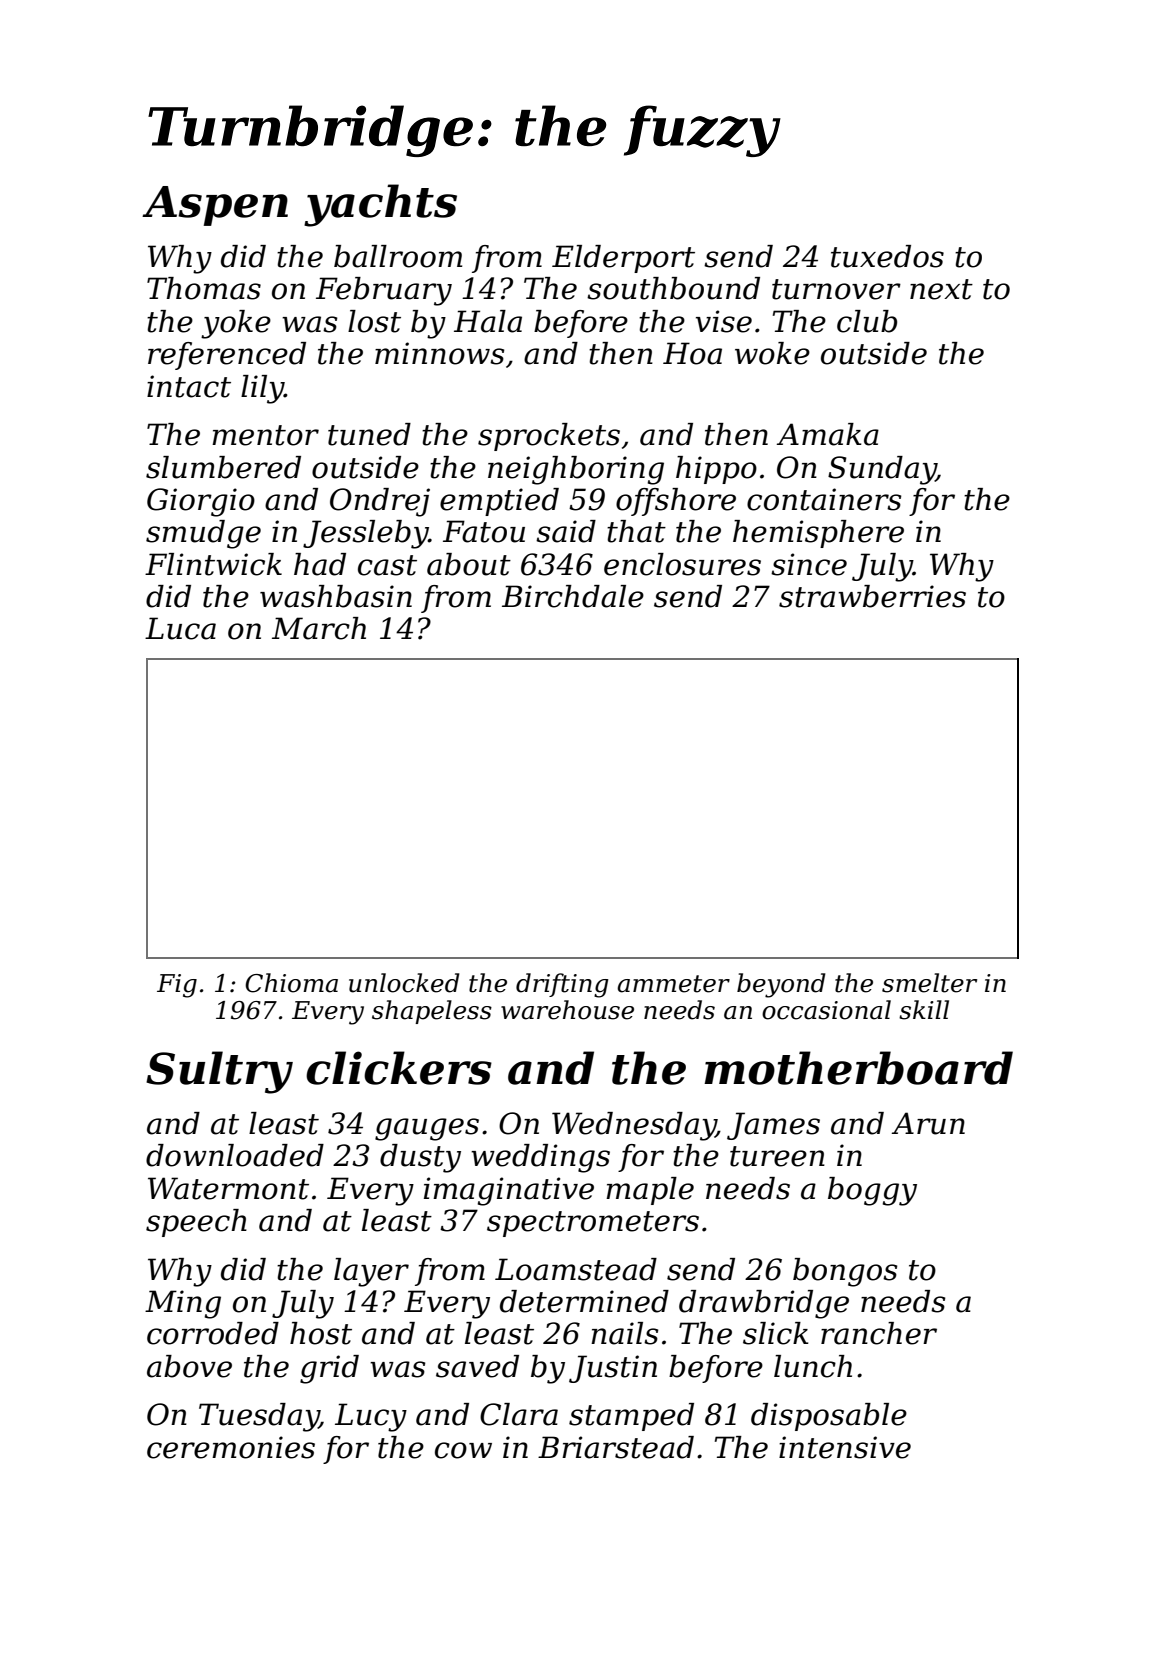 This screenshot has width=1165, height=1654. What do you see at coordinates (567, 1010) in the screenshot?
I see `warehouse` at bounding box center [567, 1010].
